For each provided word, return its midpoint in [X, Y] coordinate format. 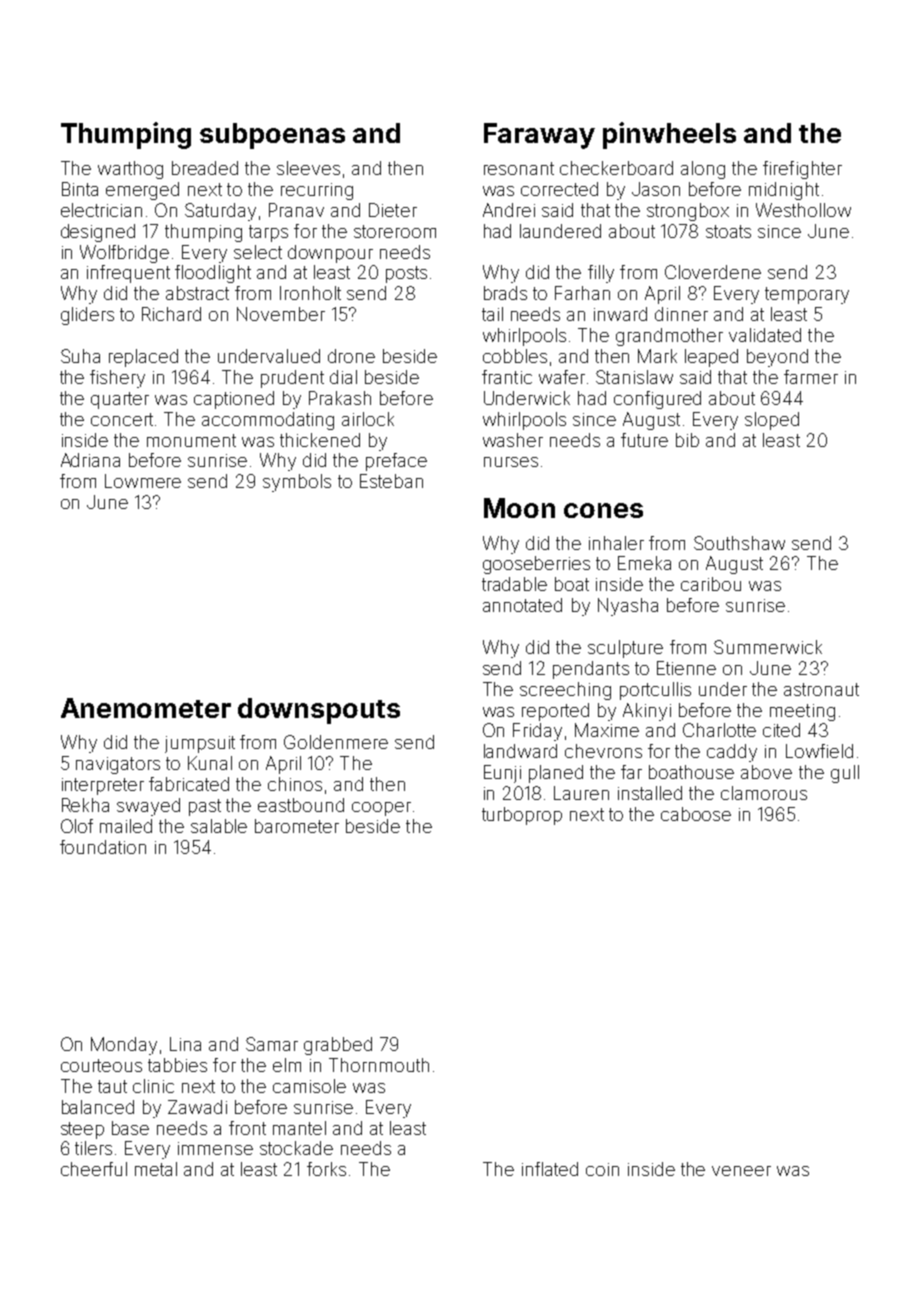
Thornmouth [379, 1065]
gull [845, 774]
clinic [153, 1086]
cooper [381, 809]
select [258, 252]
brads [505, 293]
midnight [784, 191]
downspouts [319, 711]
